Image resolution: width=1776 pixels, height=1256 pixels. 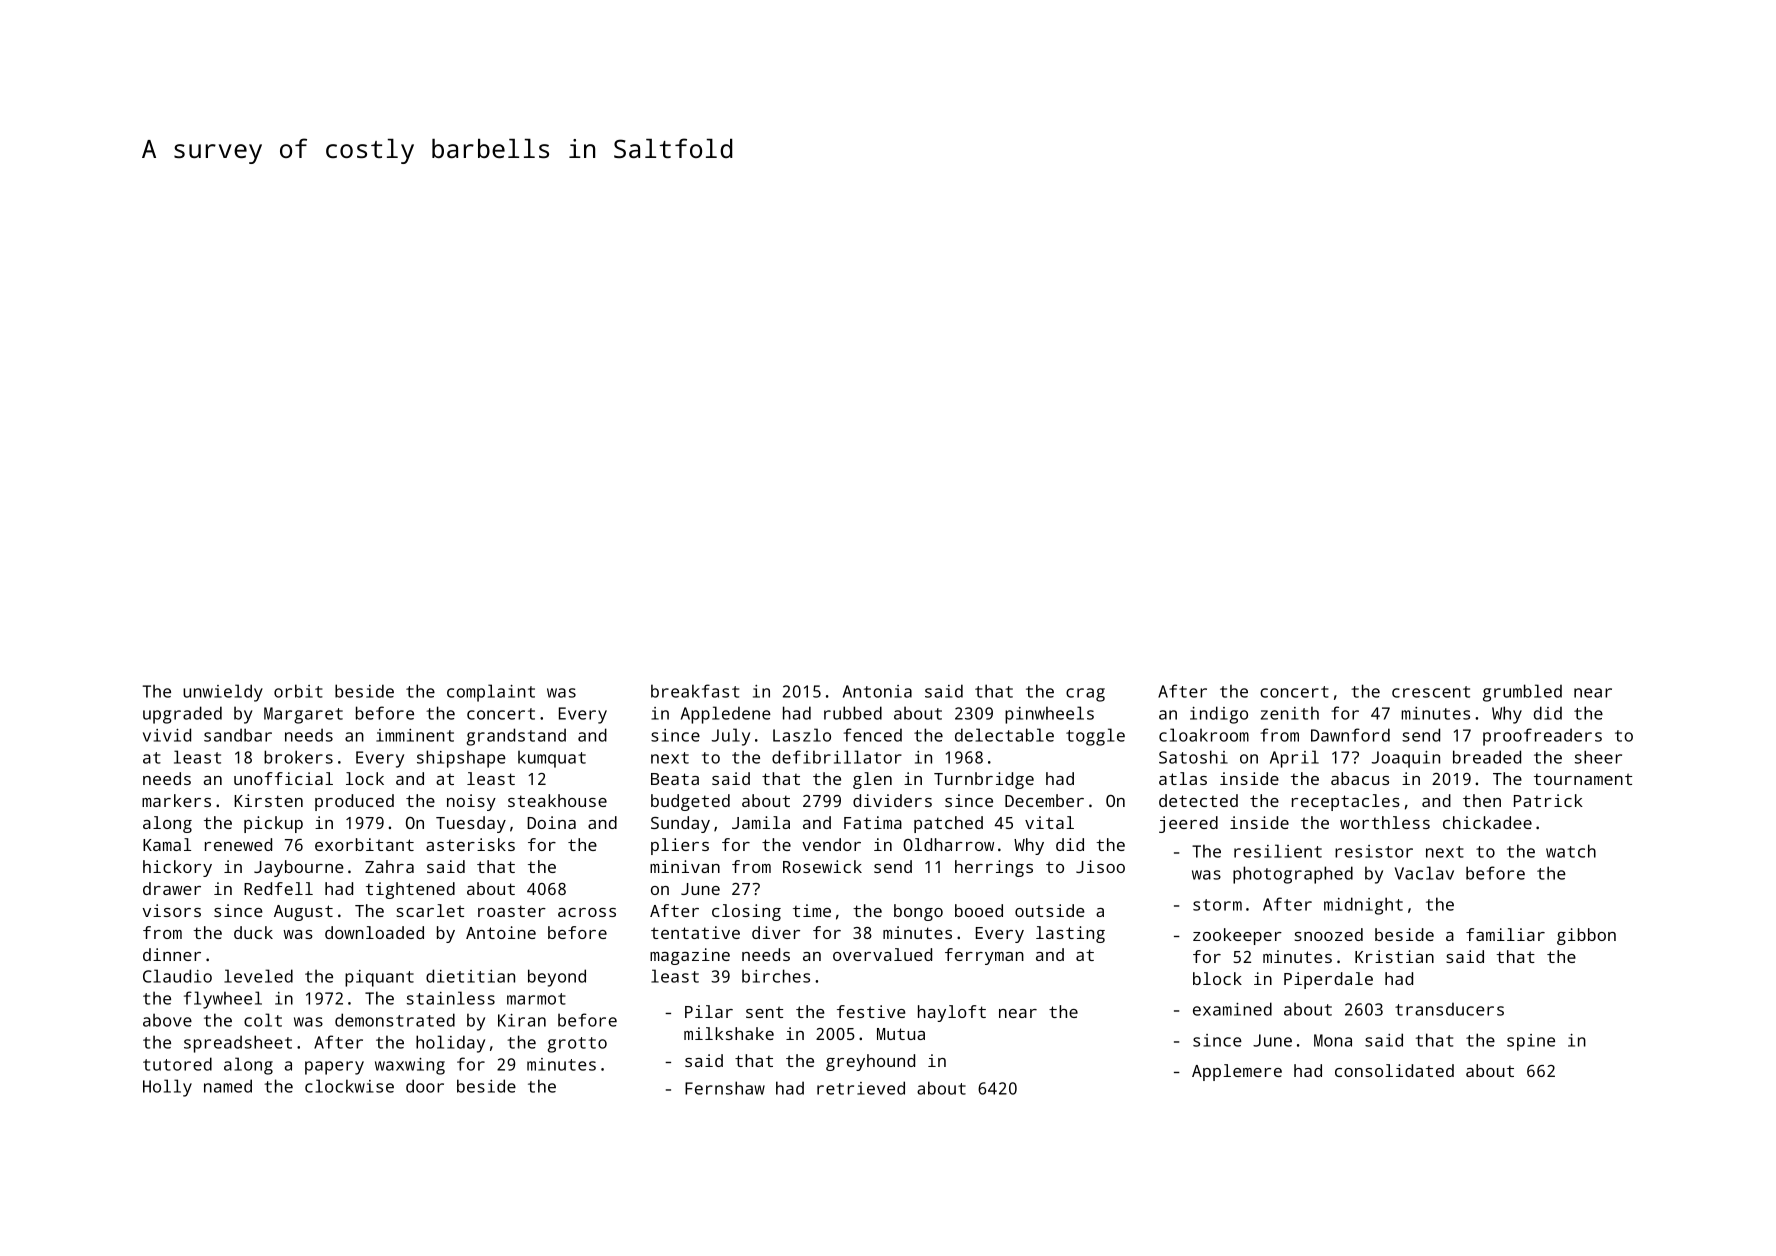 What do you see at coordinates (1198, 800) in the screenshot?
I see `detected` at bounding box center [1198, 800].
